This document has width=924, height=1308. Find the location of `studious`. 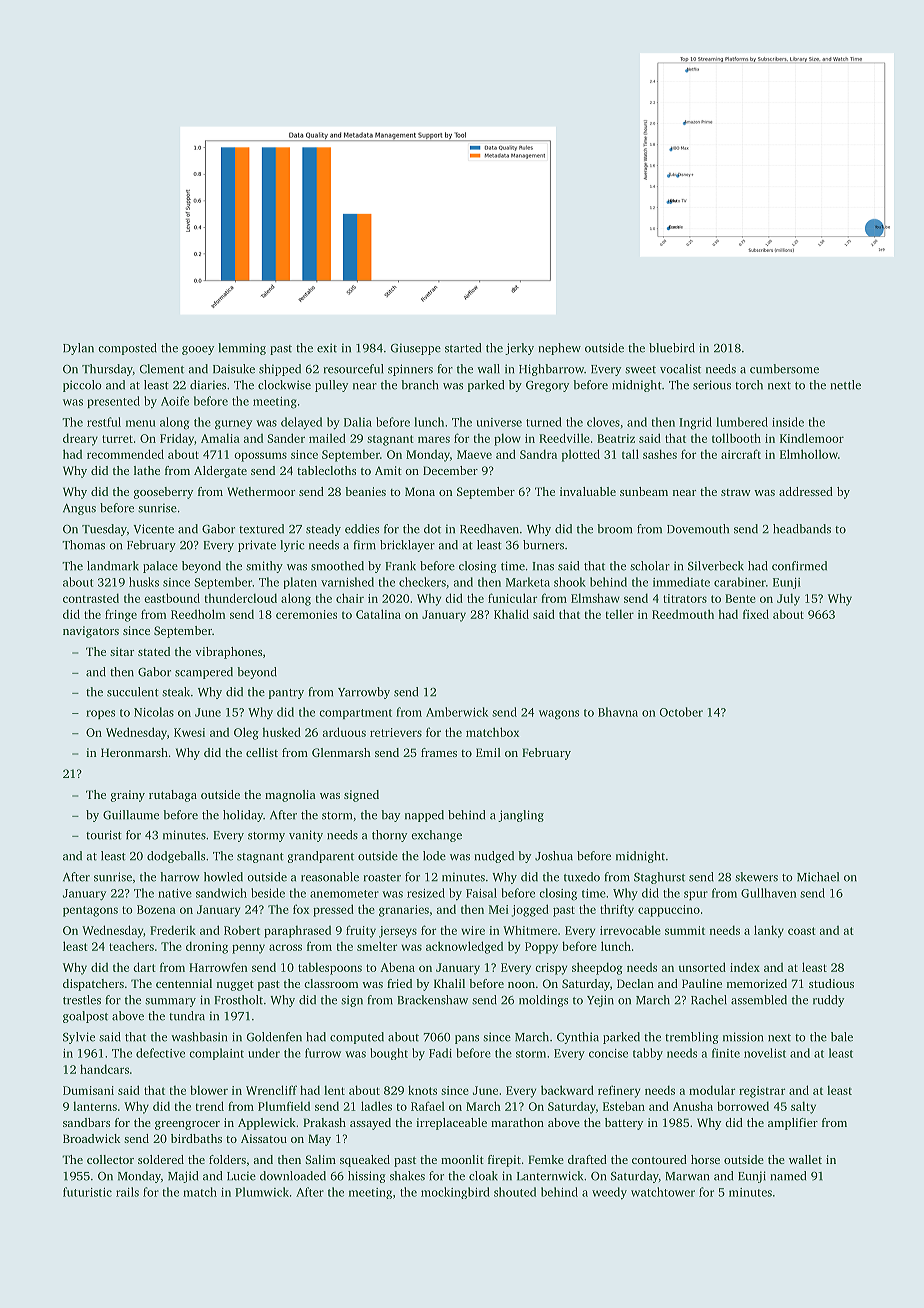

studious is located at coordinates (831, 983).
